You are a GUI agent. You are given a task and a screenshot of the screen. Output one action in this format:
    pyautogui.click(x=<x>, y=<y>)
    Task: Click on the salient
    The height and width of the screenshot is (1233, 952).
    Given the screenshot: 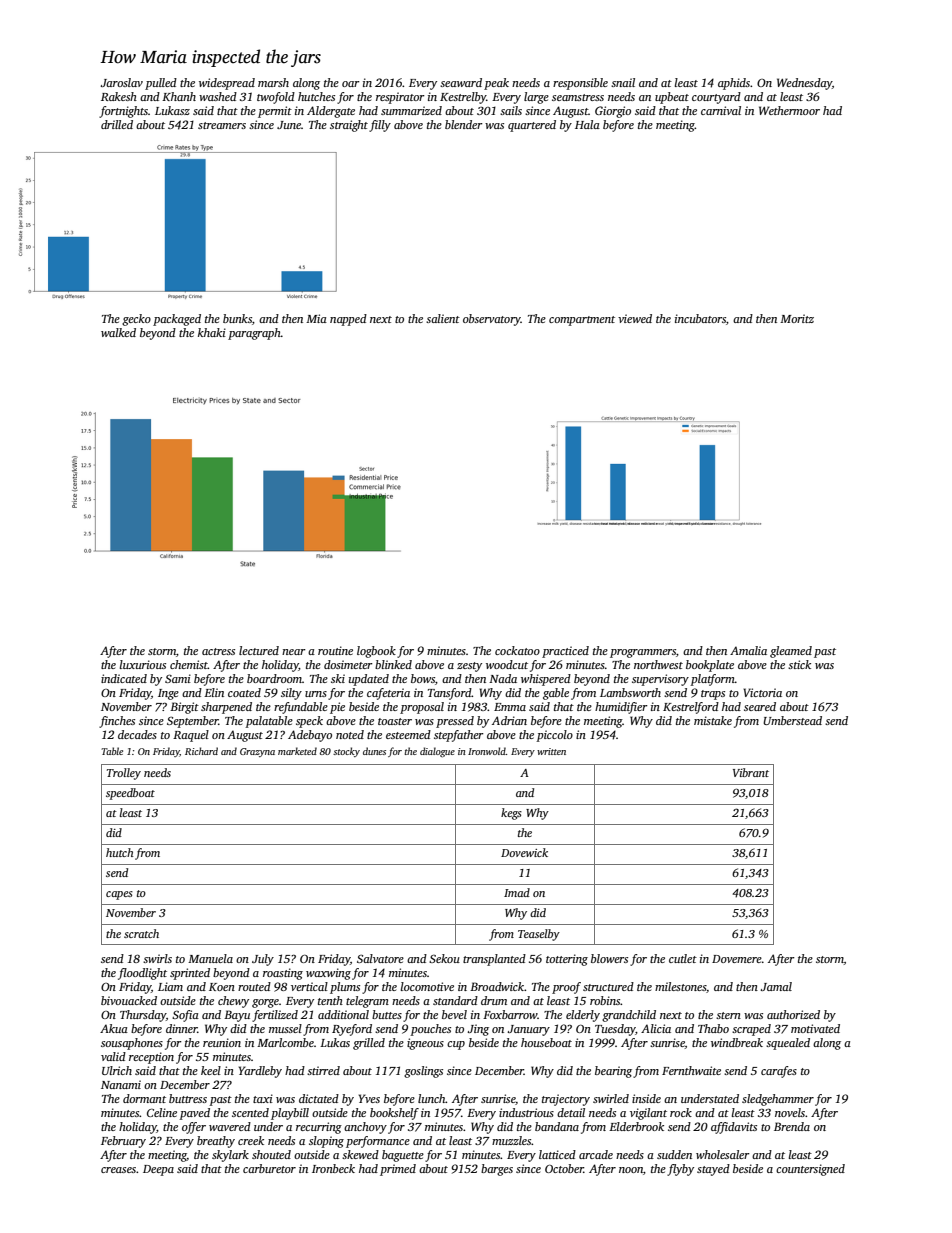 What is the action you would take?
    pyautogui.click(x=443, y=318)
